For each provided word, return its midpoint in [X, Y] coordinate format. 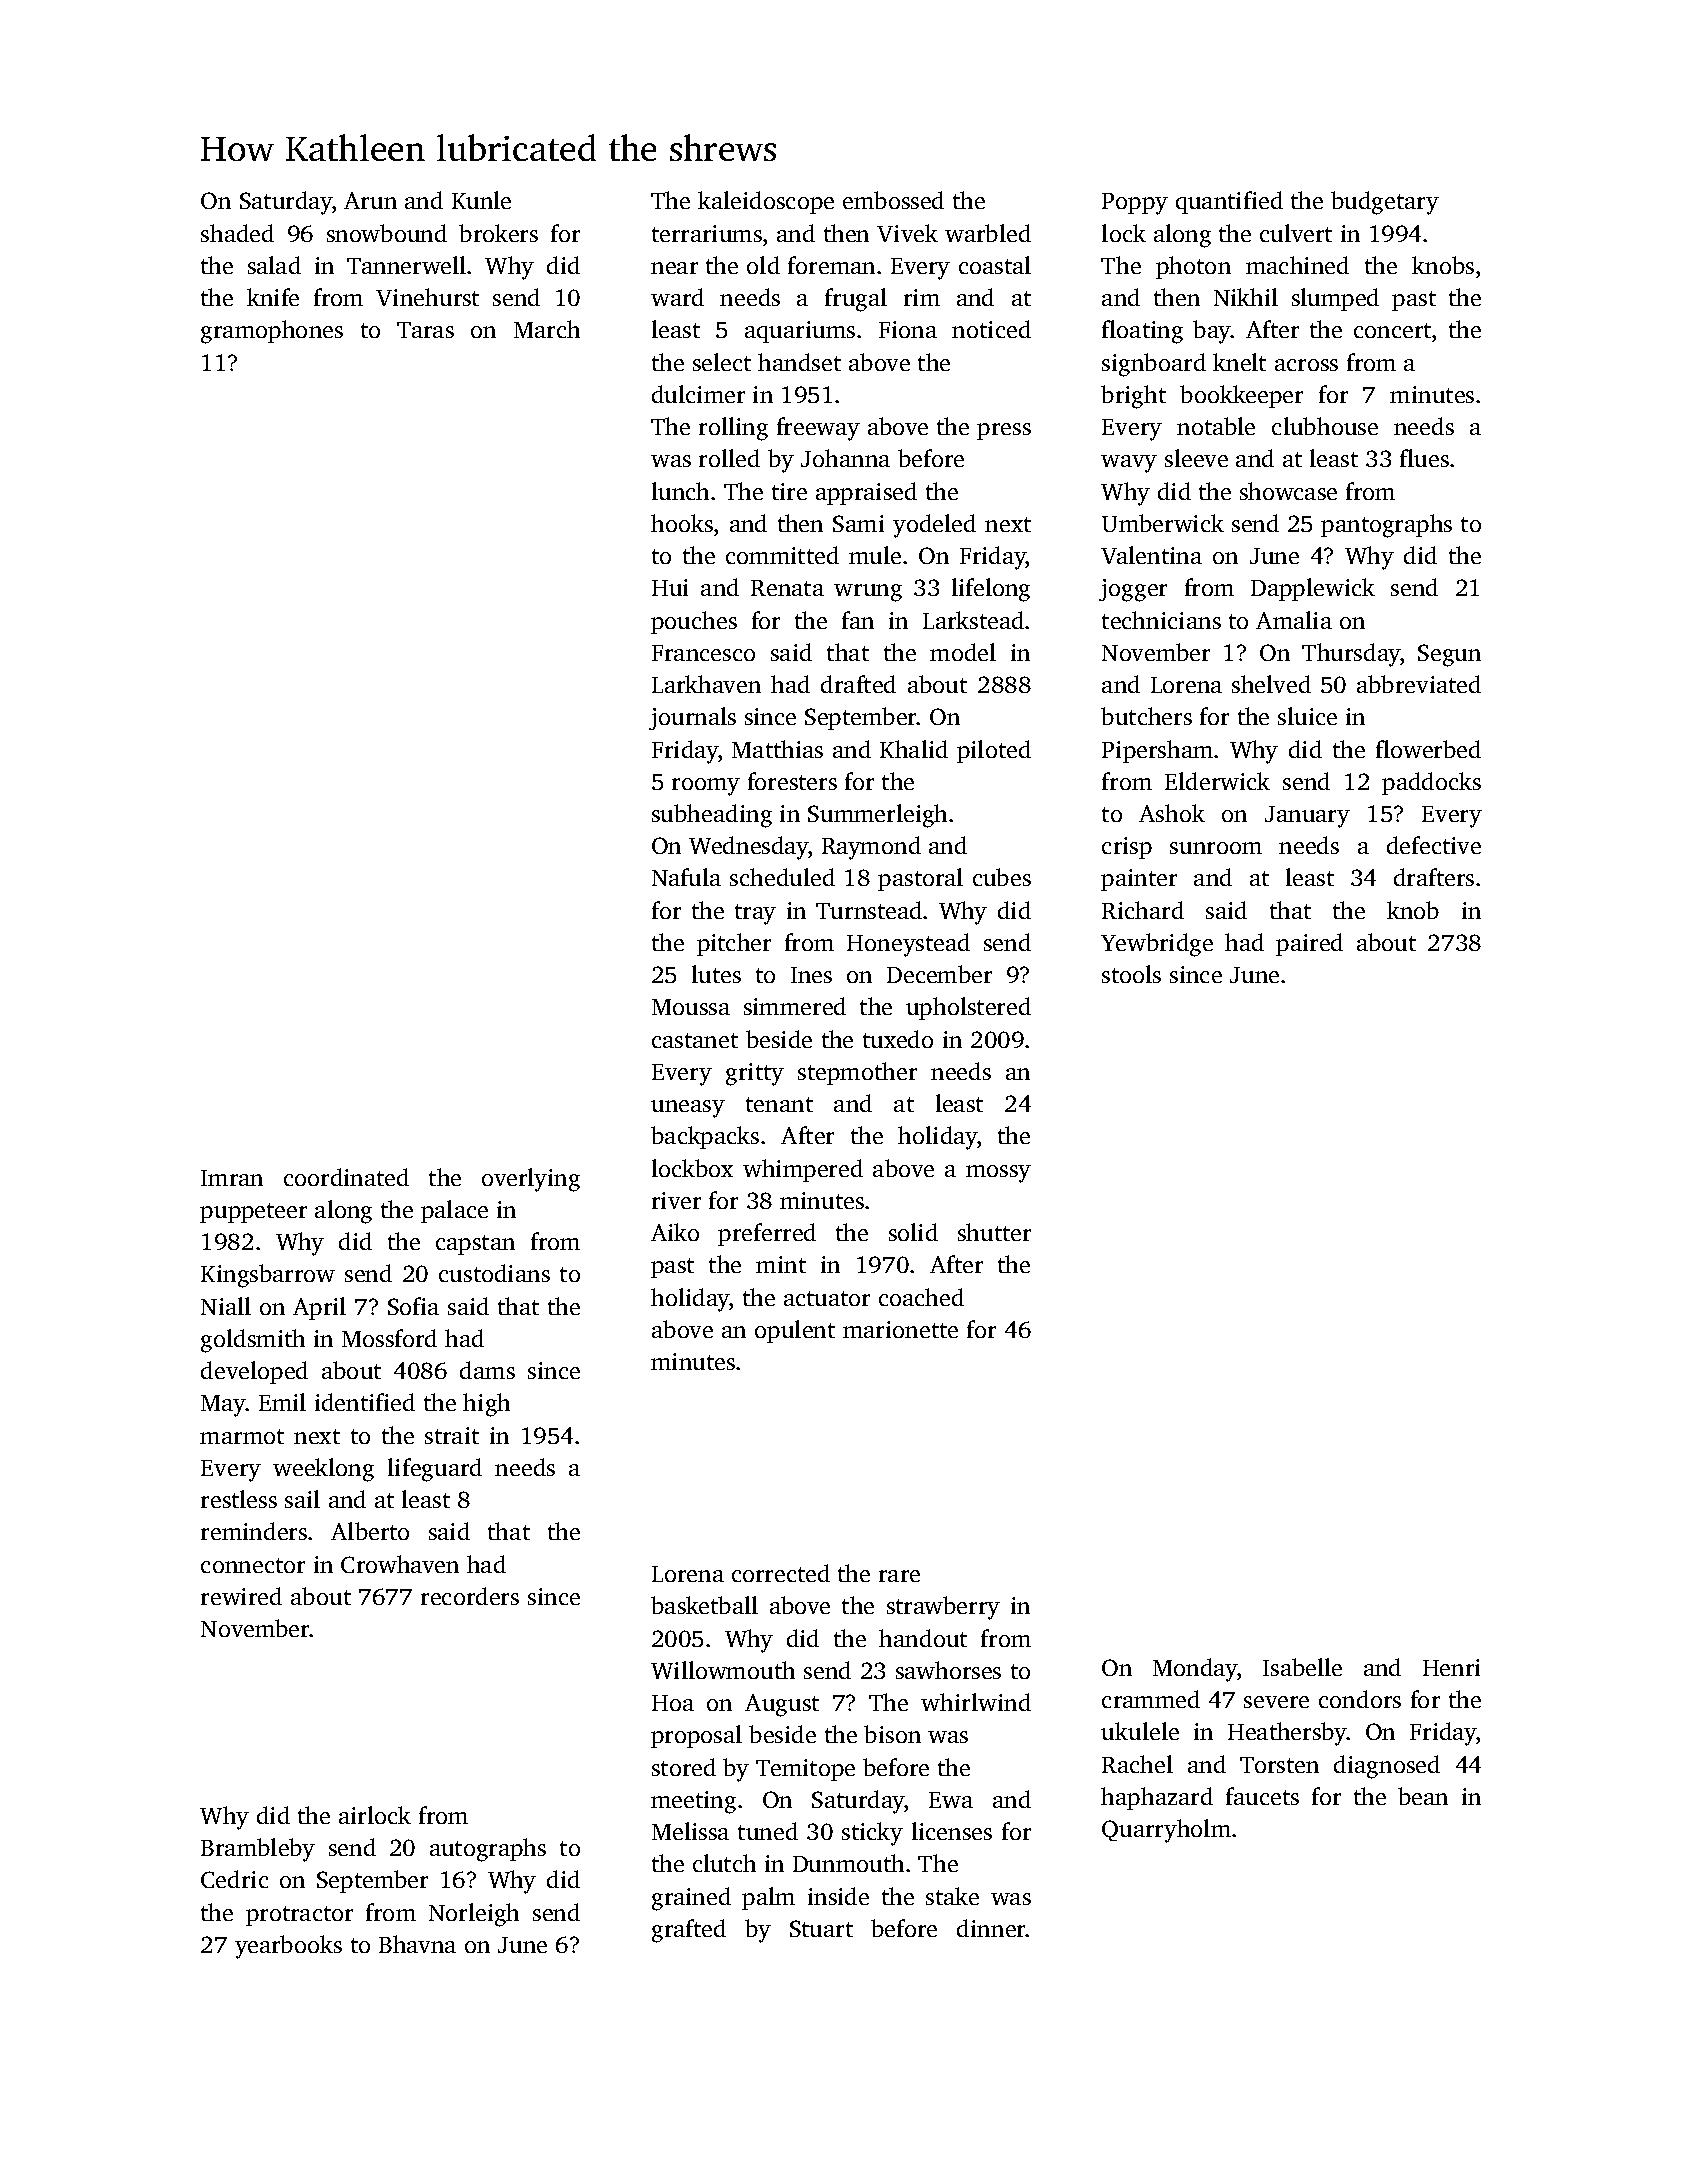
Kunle [481, 200]
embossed [893, 200]
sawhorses [948, 1670]
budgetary [1385, 203]
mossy [998, 1174]
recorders [470, 1596]
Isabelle [1302, 1667]
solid [913, 1232]
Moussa [691, 1007]
